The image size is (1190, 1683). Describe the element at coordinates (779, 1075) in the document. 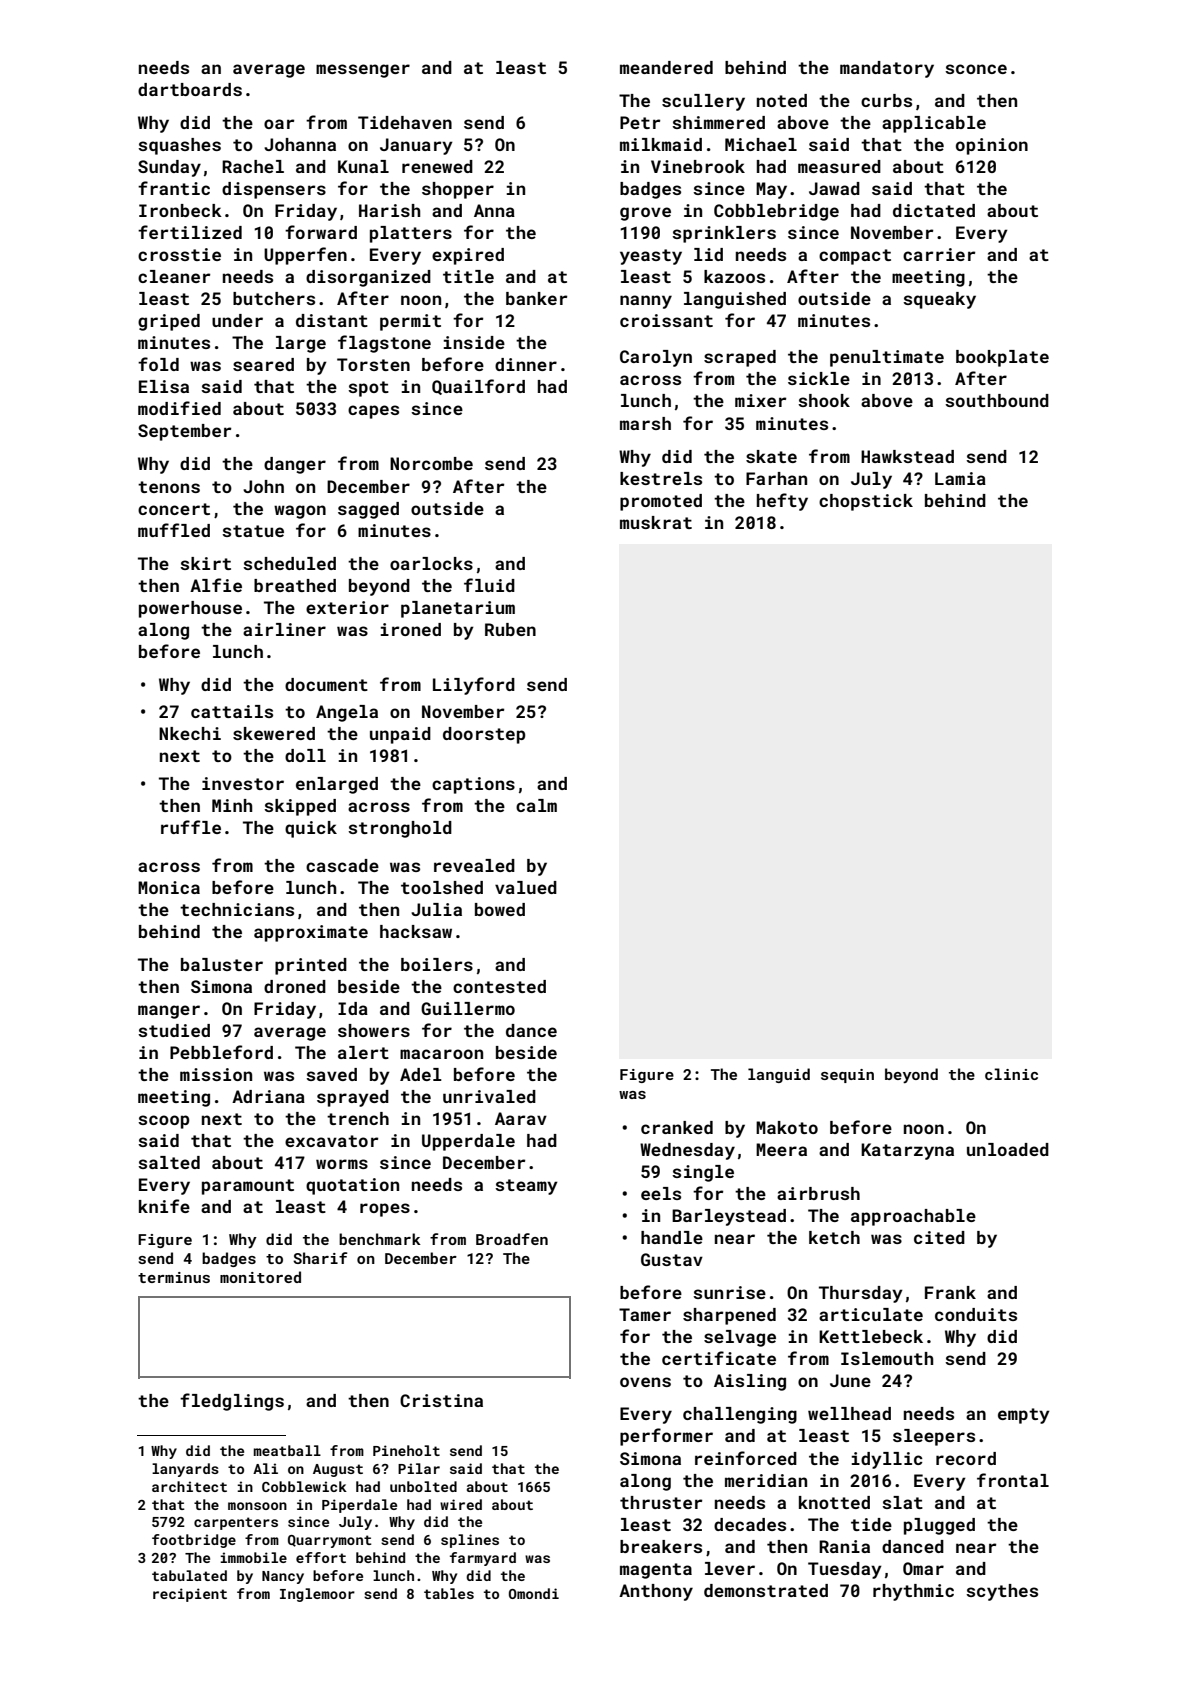

I see `languid` at that location.
